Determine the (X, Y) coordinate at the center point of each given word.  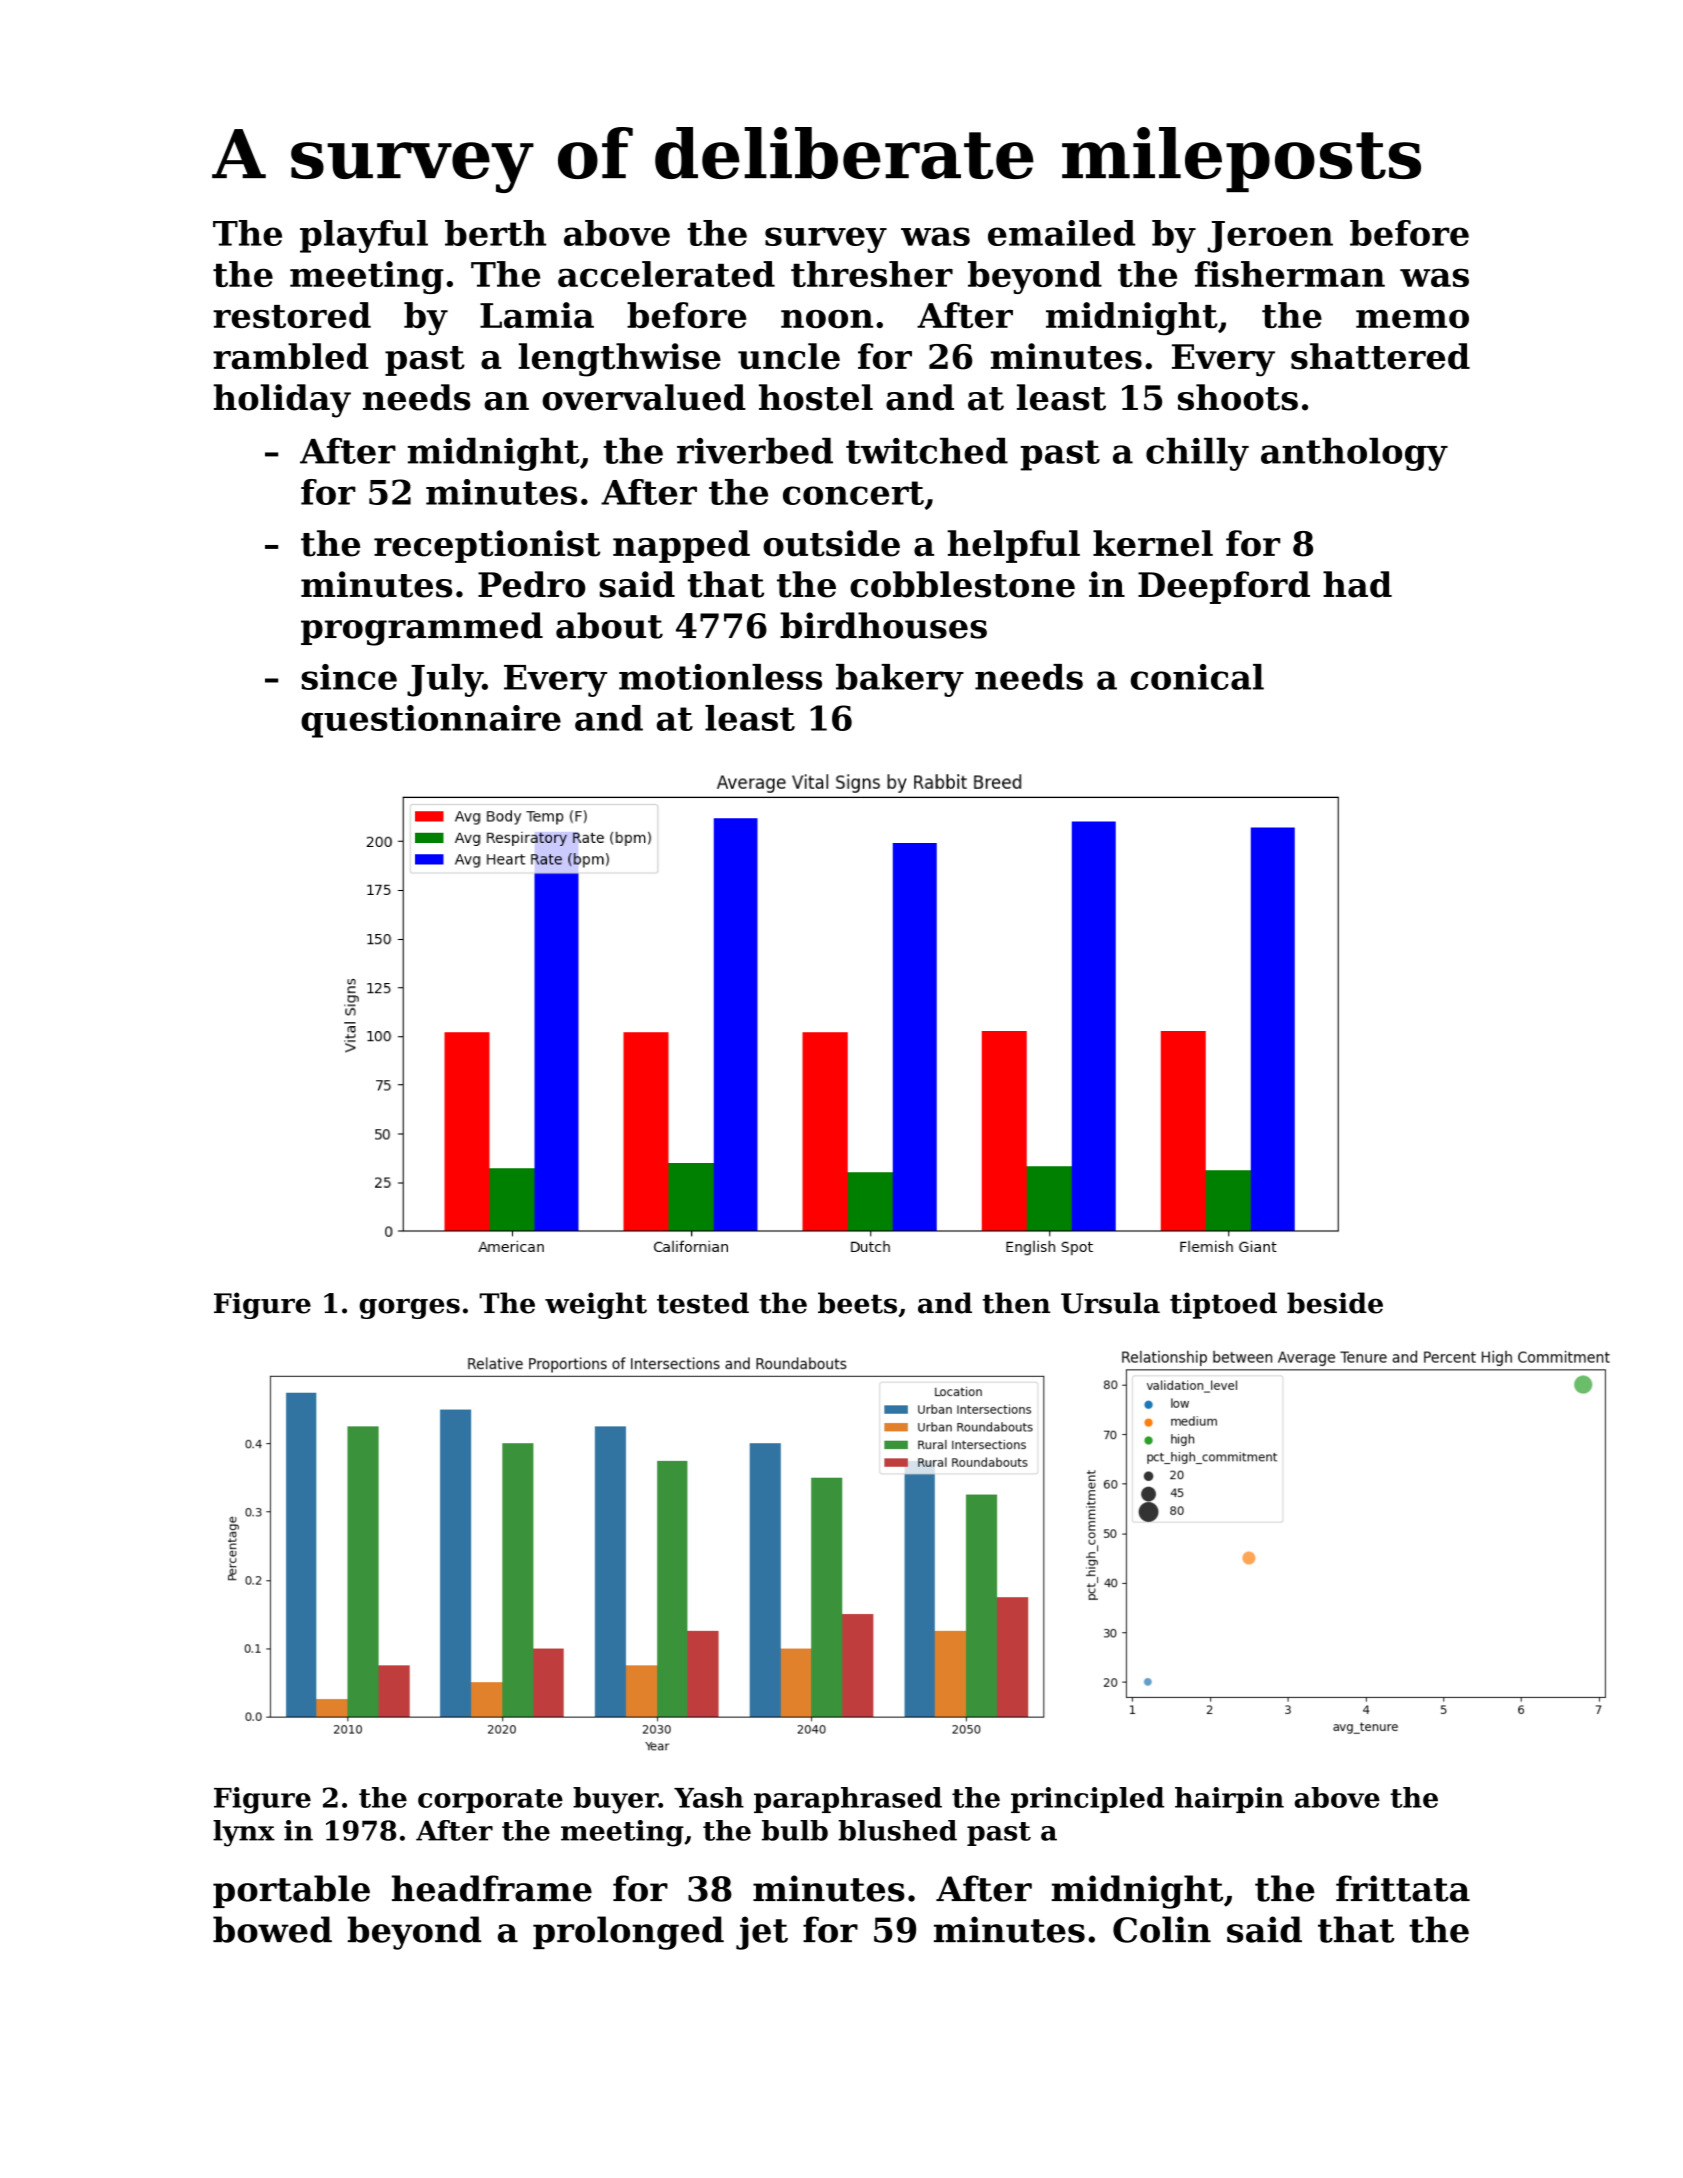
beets (857, 1303)
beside (1335, 1303)
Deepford (1224, 587)
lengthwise (620, 360)
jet (762, 1933)
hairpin (1229, 1800)
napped (681, 546)
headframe (492, 1888)
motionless (720, 677)
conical (1197, 677)
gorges (409, 1308)
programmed (422, 629)
